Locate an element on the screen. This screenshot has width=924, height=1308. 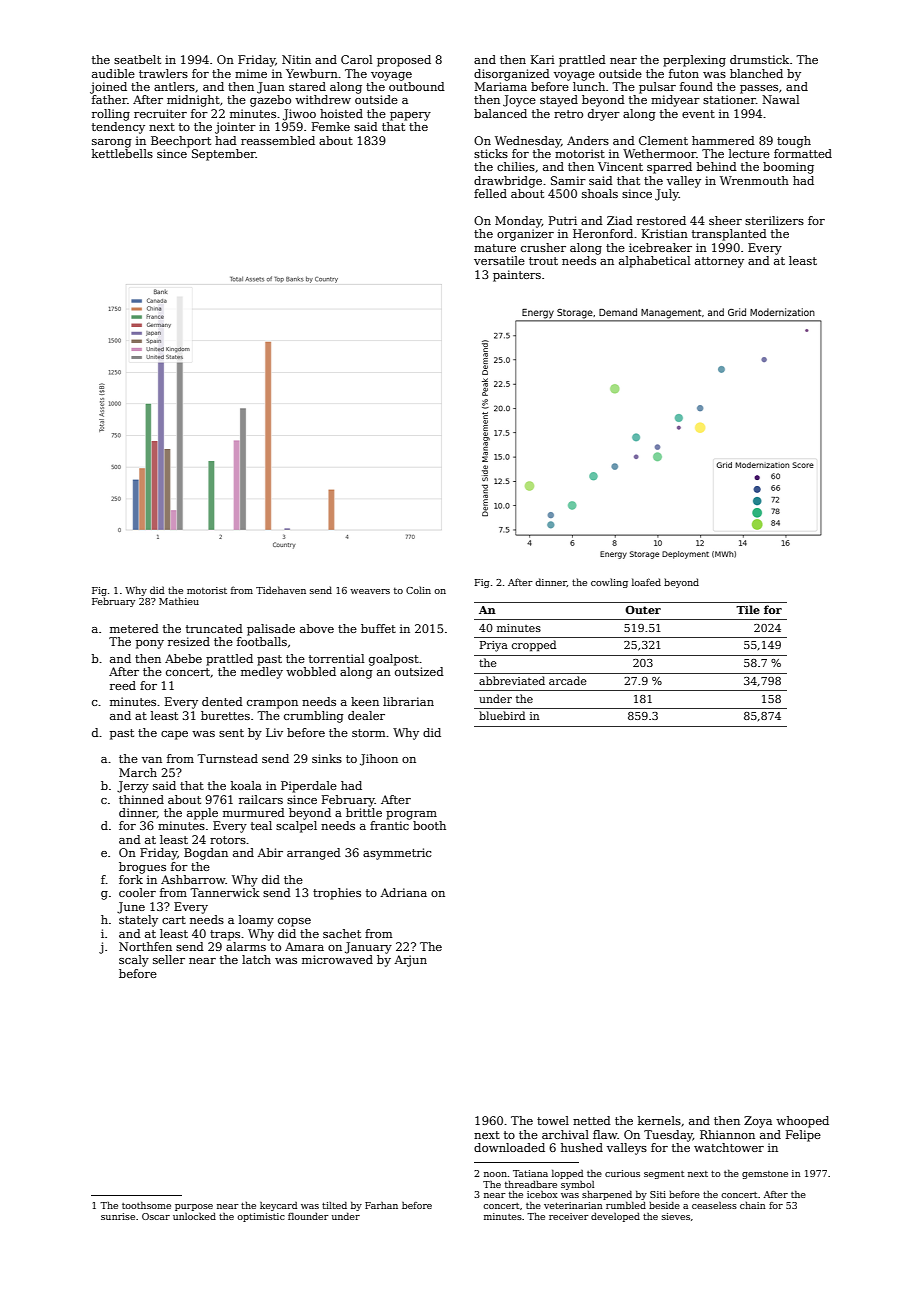
Outer is located at coordinates (643, 610).
